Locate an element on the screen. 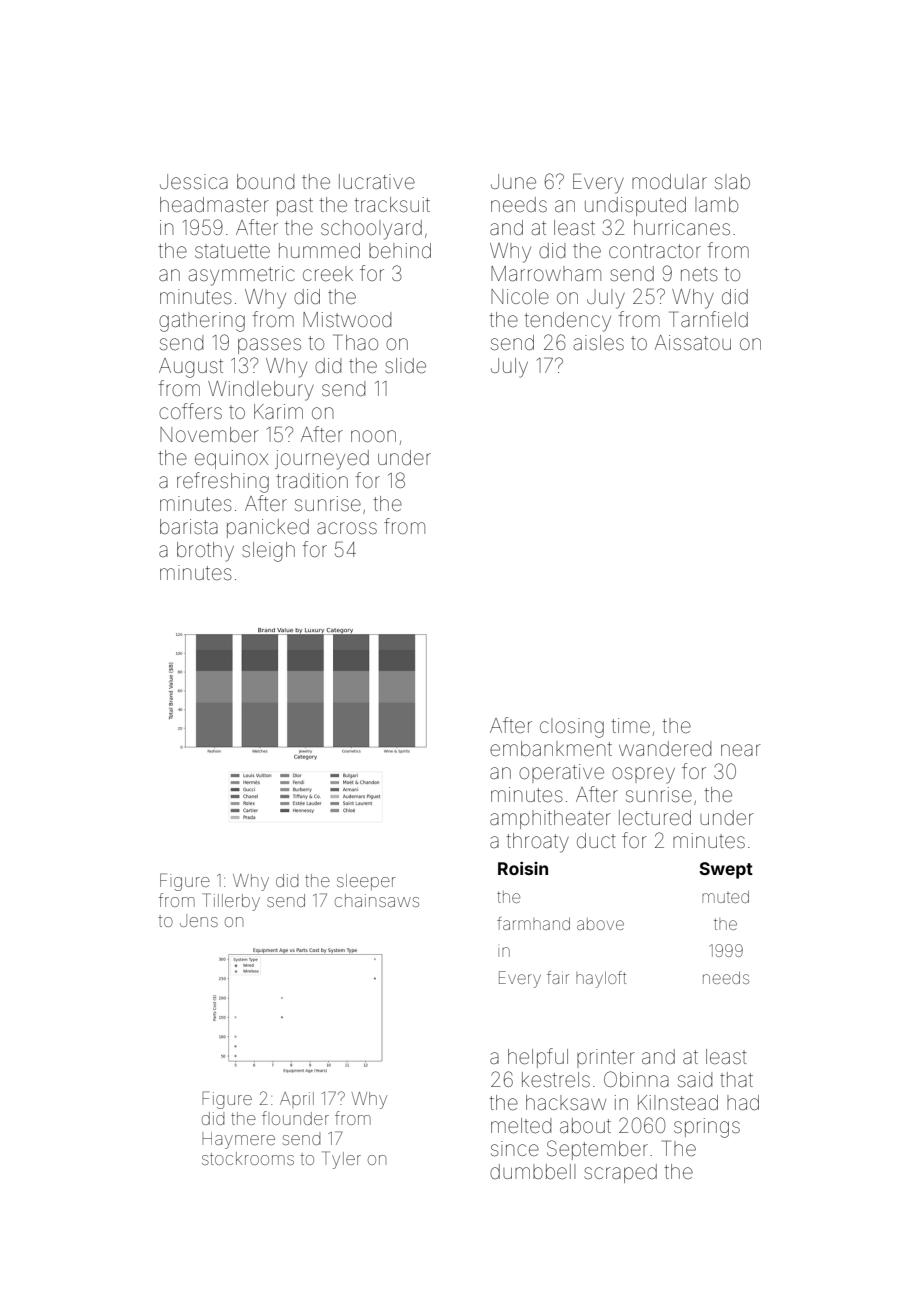 The width and height of the screenshot is (924, 1311). noon is located at coordinates (373, 436).
